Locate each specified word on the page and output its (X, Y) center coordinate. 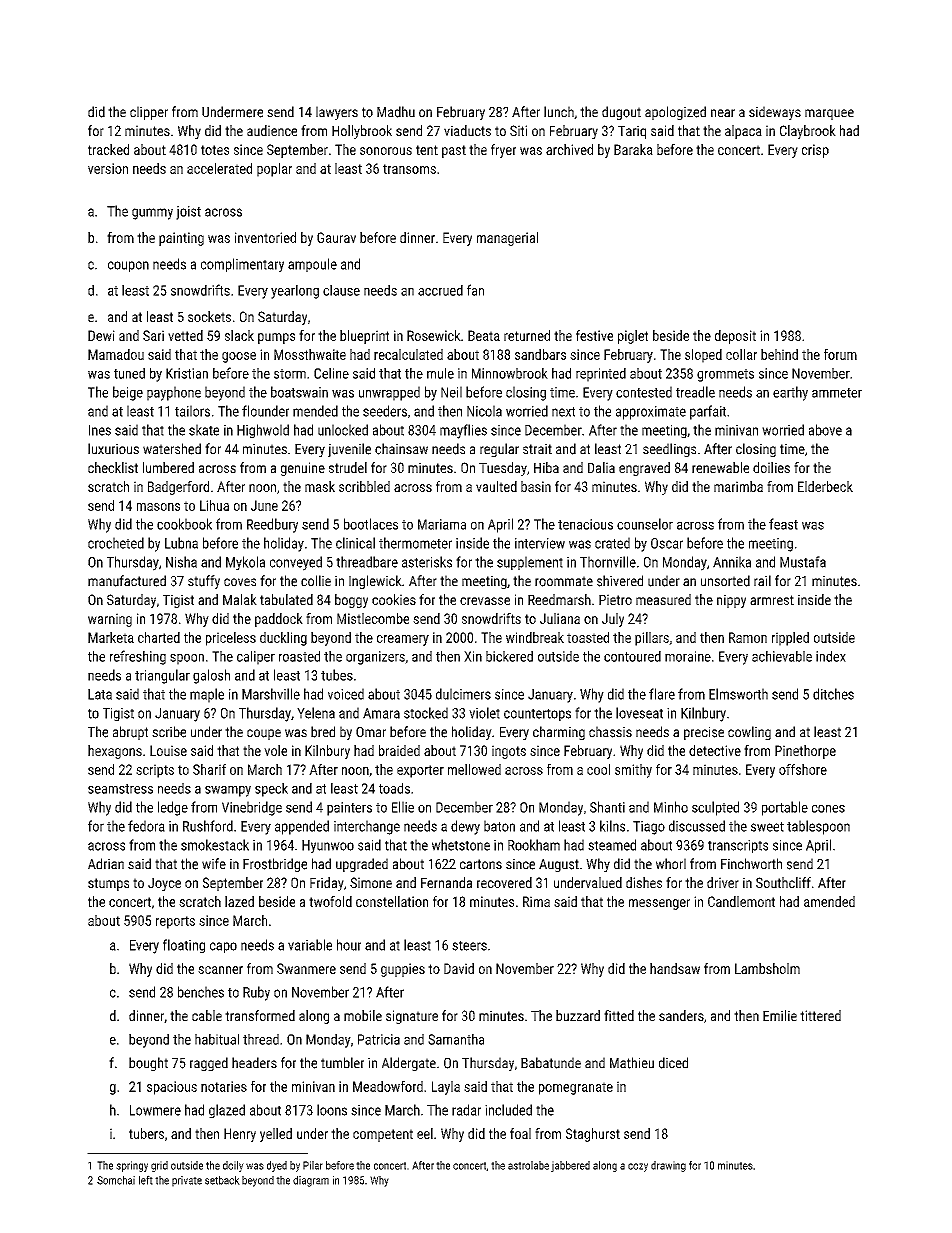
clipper (149, 113)
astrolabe (528, 1165)
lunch (559, 112)
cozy (638, 1167)
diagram (311, 1181)
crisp (815, 151)
